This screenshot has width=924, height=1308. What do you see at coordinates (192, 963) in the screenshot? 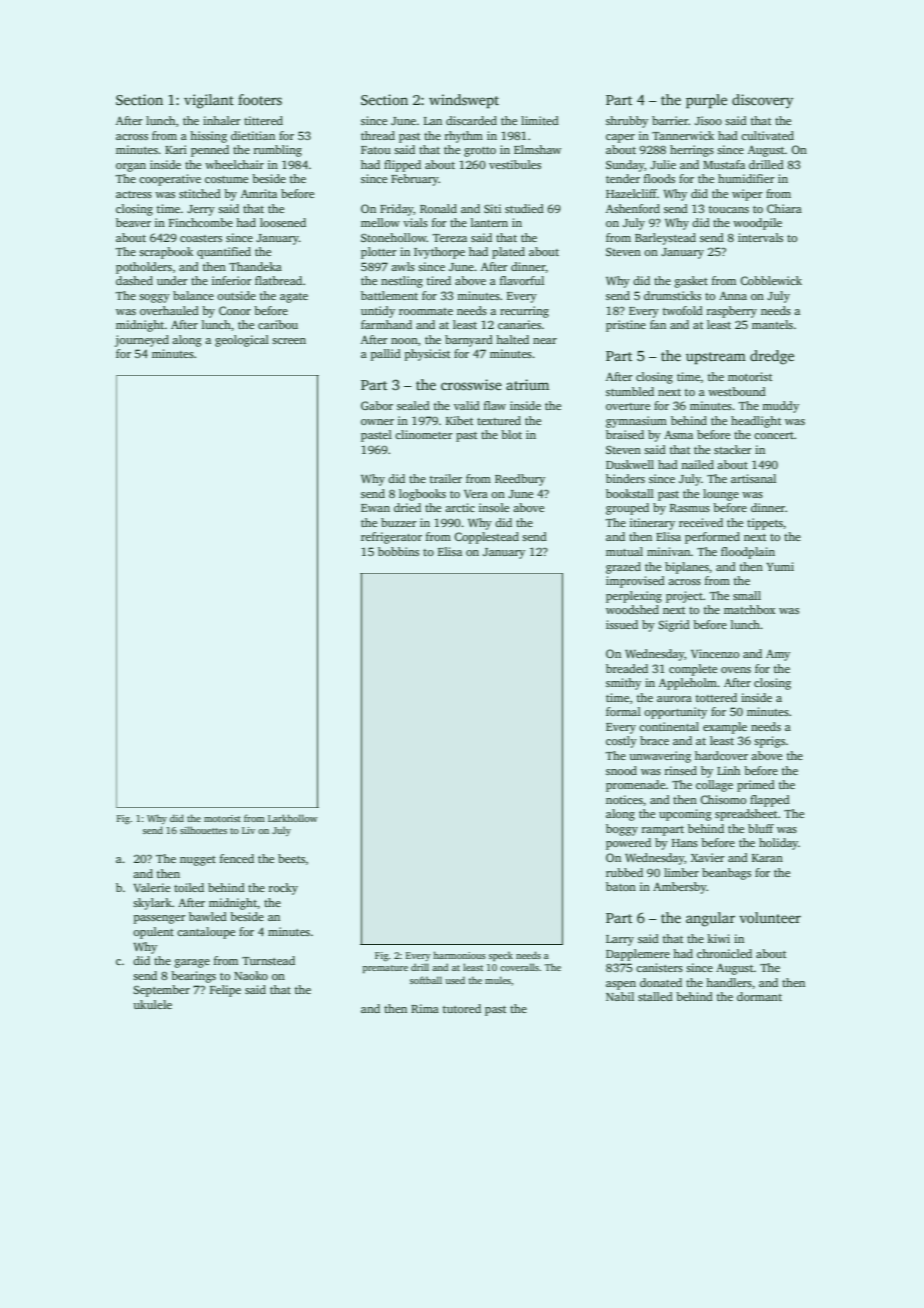
I see `garage` at bounding box center [192, 963].
